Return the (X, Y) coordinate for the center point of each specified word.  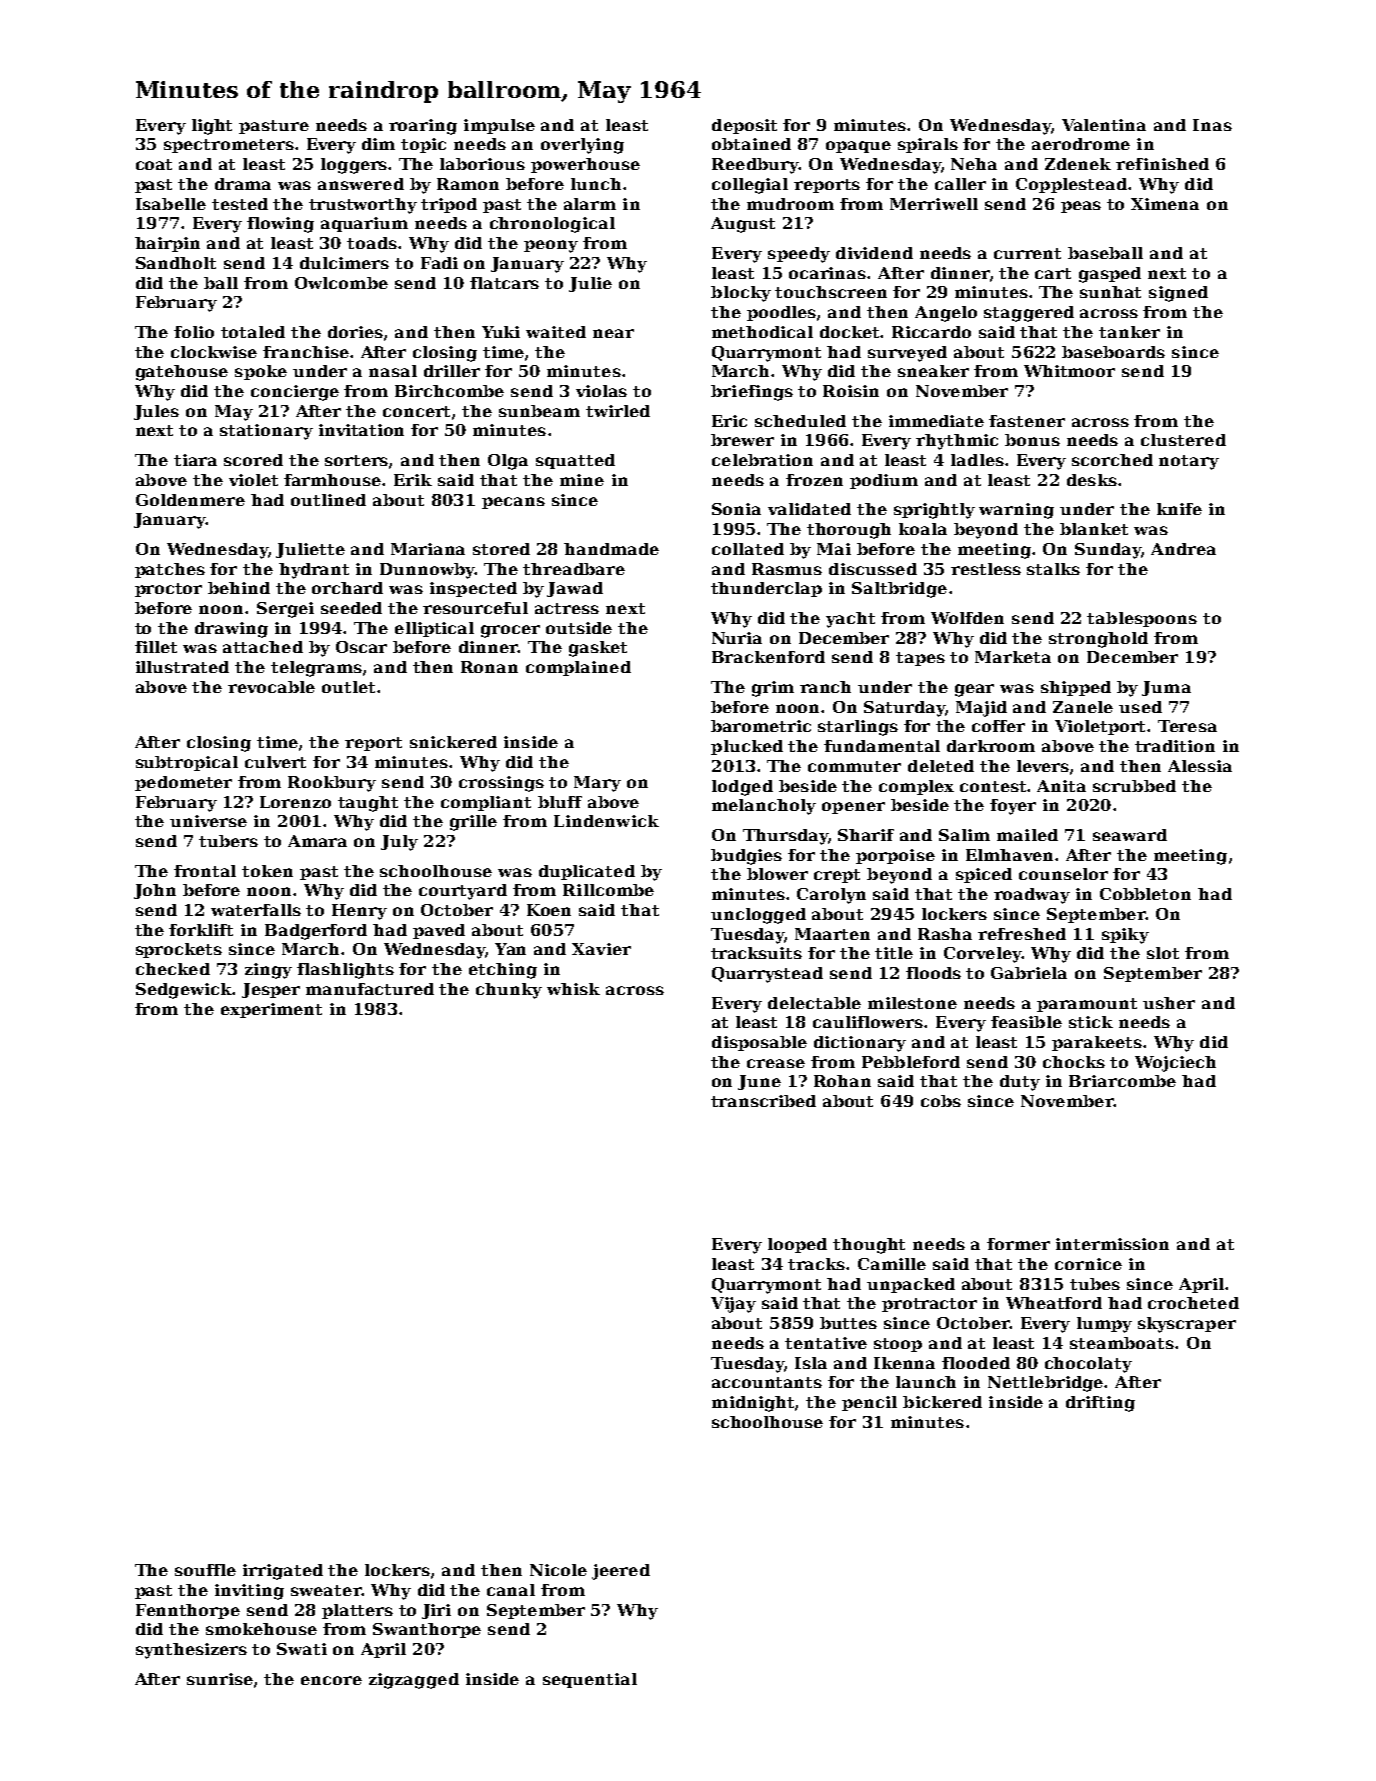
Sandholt (176, 263)
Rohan (842, 1081)
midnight (753, 1404)
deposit (744, 126)
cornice (1088, 1264)
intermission (1112, 1244)
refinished (1162, 164)
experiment (271, 1010)
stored (501, 549)
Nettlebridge (1045, 1384)
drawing (231, 630)
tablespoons (1142, 619)
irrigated (283, 1572)
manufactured (370, 989)
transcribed (763, 1101)
